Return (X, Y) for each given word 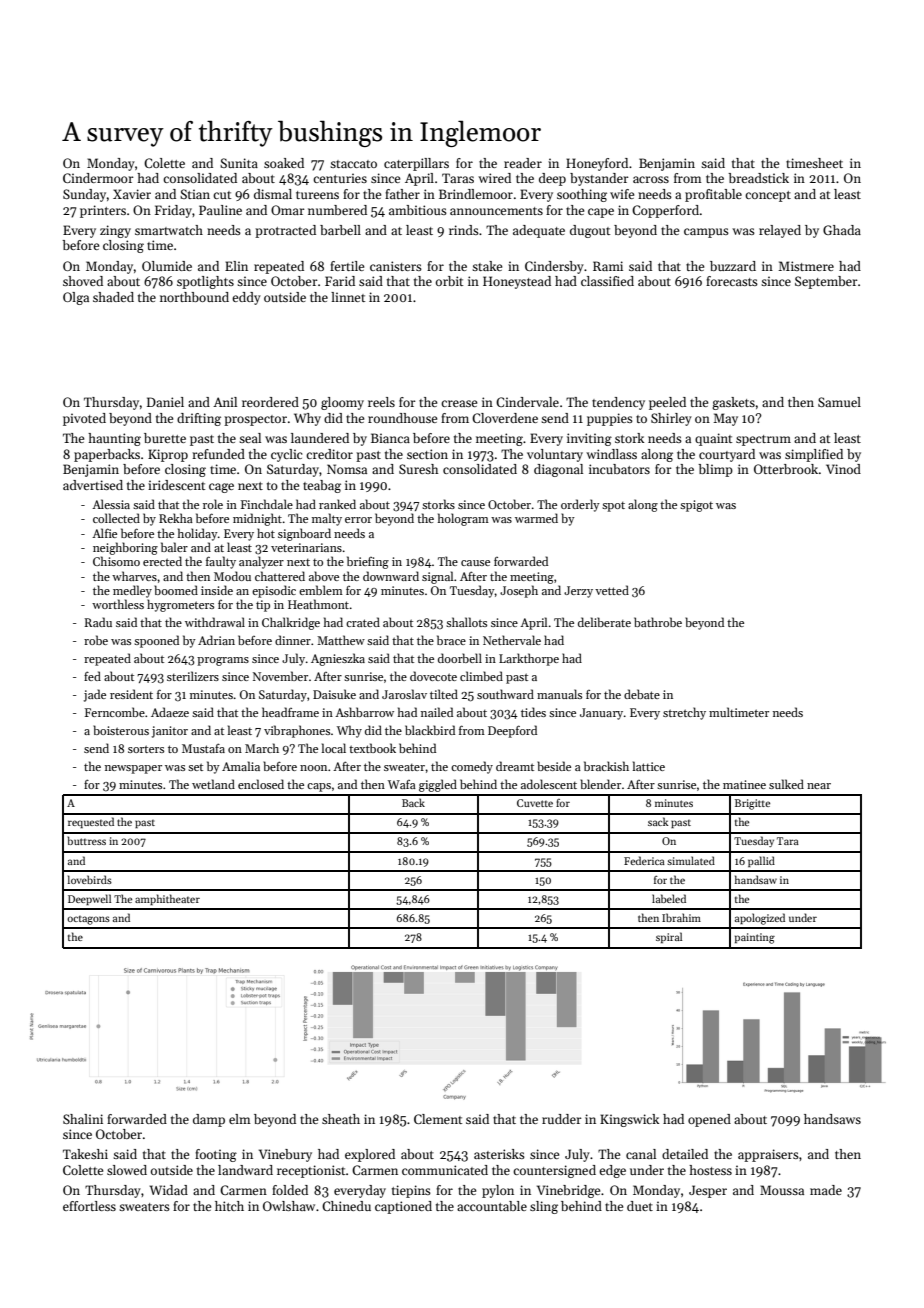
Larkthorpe (529, 659)
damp (209, 1120)
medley (132, 591)
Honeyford (597, 164)
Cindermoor (98, 178)
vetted (612, 590)
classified (607, 281)
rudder (562, 1119)
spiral (669, 937)
